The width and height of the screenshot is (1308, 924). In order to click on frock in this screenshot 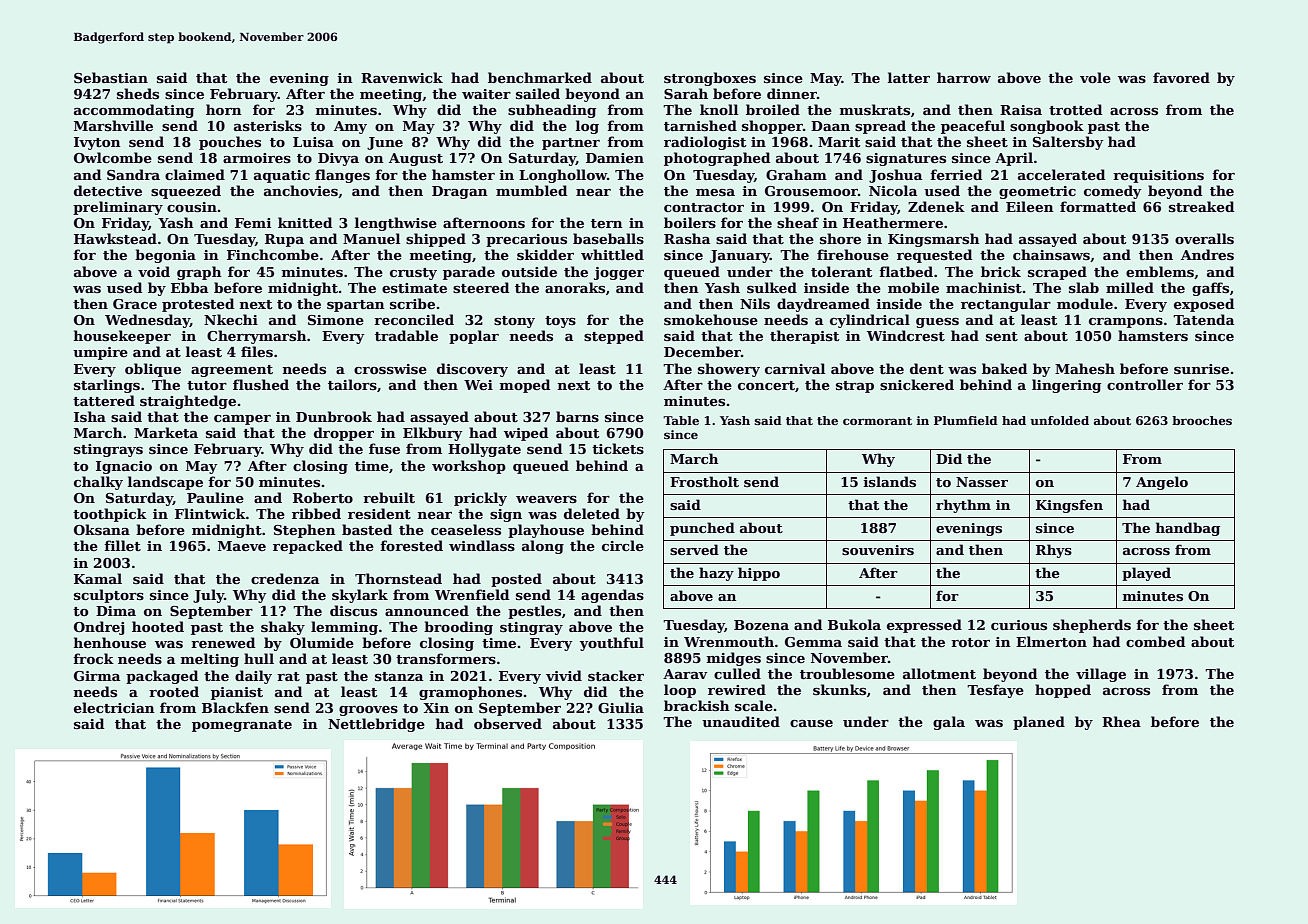, I will do `click(93, 658)`.
